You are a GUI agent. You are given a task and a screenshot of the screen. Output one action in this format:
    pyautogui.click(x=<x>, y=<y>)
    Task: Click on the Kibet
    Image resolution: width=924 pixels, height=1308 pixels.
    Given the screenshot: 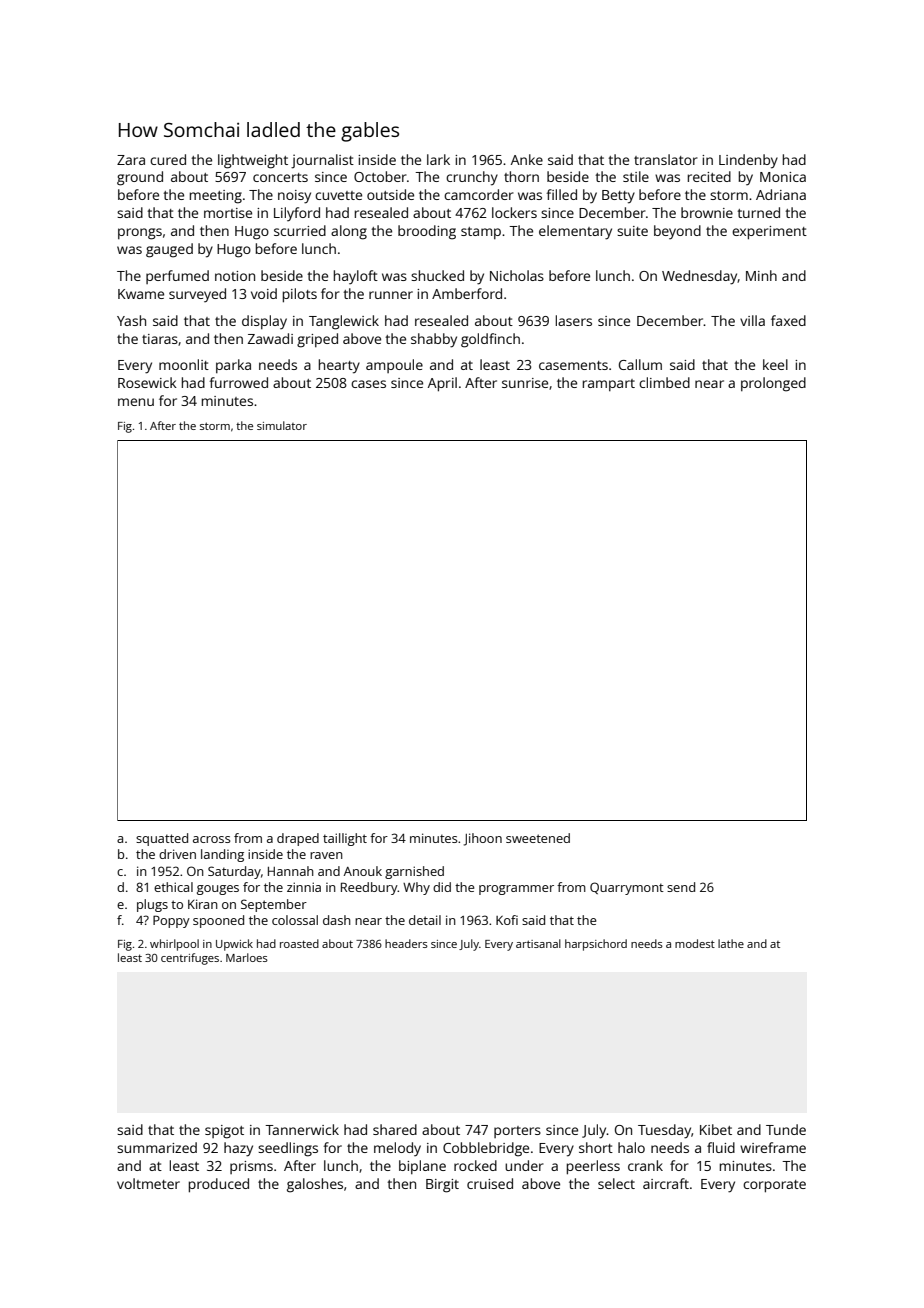 What is the action you would take?
    pyautogui.click(x=716, y=1129)
